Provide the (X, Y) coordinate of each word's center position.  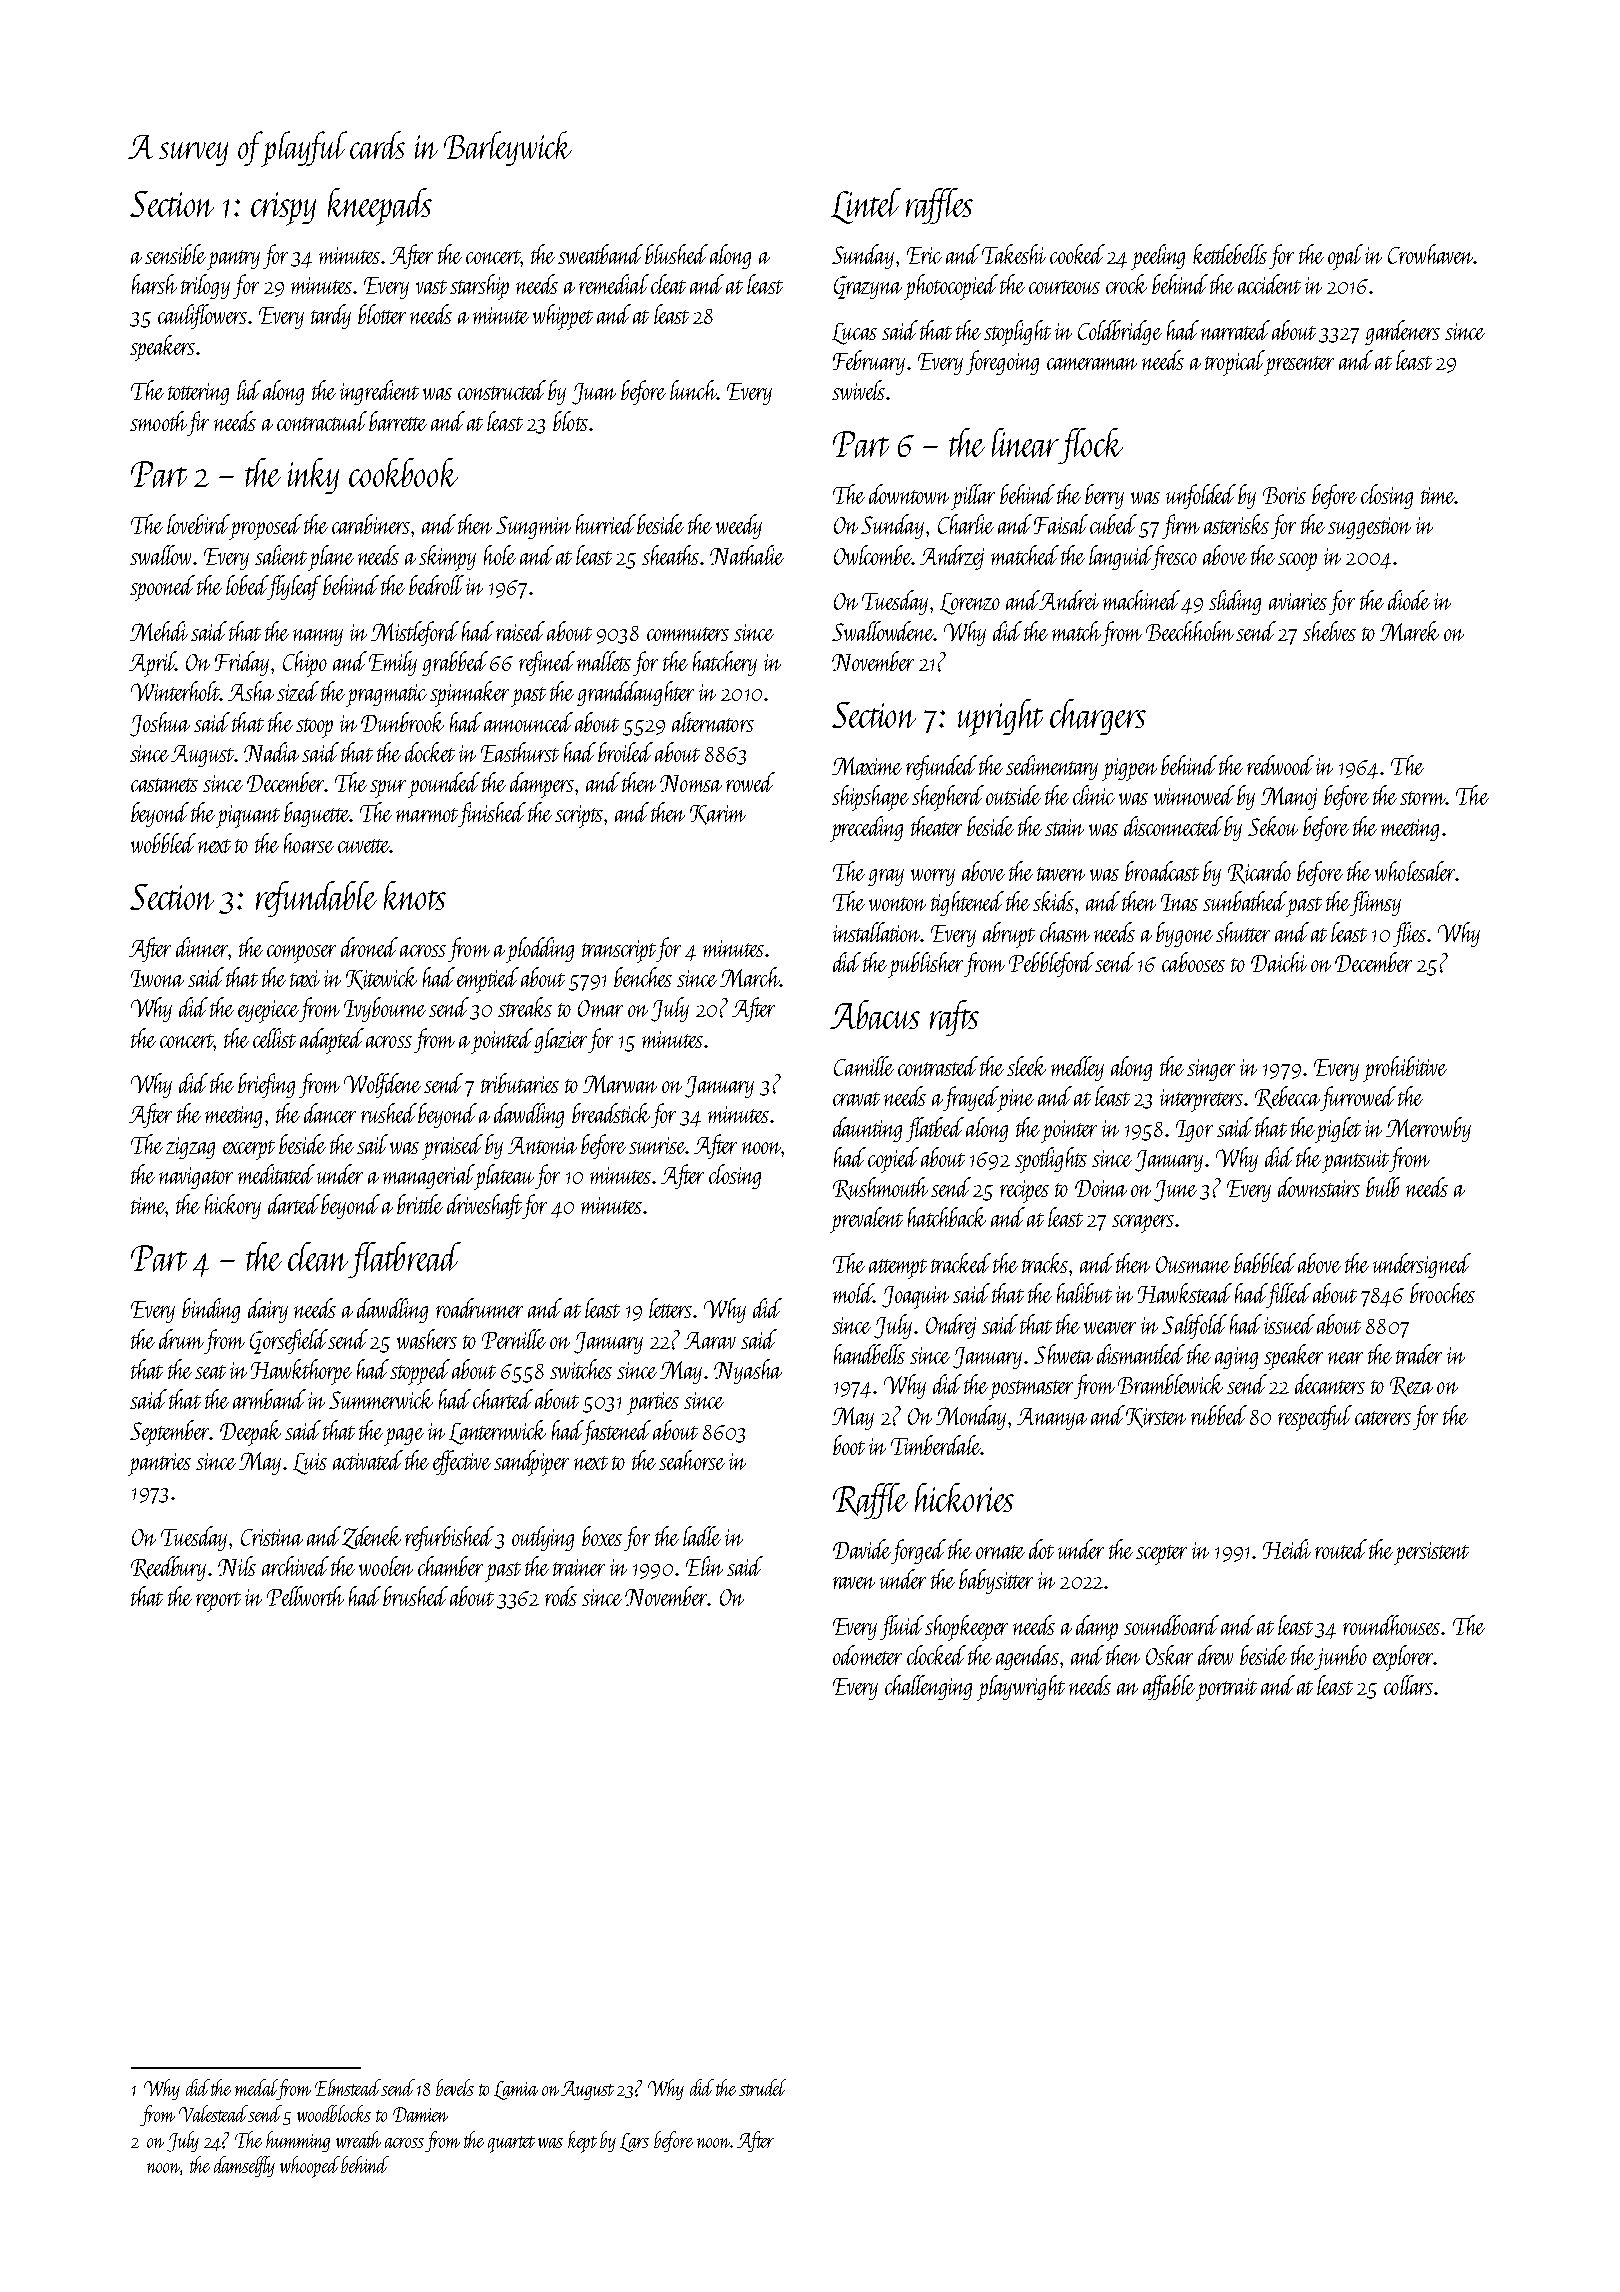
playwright (1021, 1688)
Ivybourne (385, 1009)
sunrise (657, 1145)
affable (1169, 1687)
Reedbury (168, 1568)
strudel (762, 2087)
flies (1409, 934)
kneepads (380, 207)
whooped (310, 2167)
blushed (676, 254)
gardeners (1402, 332)
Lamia (516, 2090)
